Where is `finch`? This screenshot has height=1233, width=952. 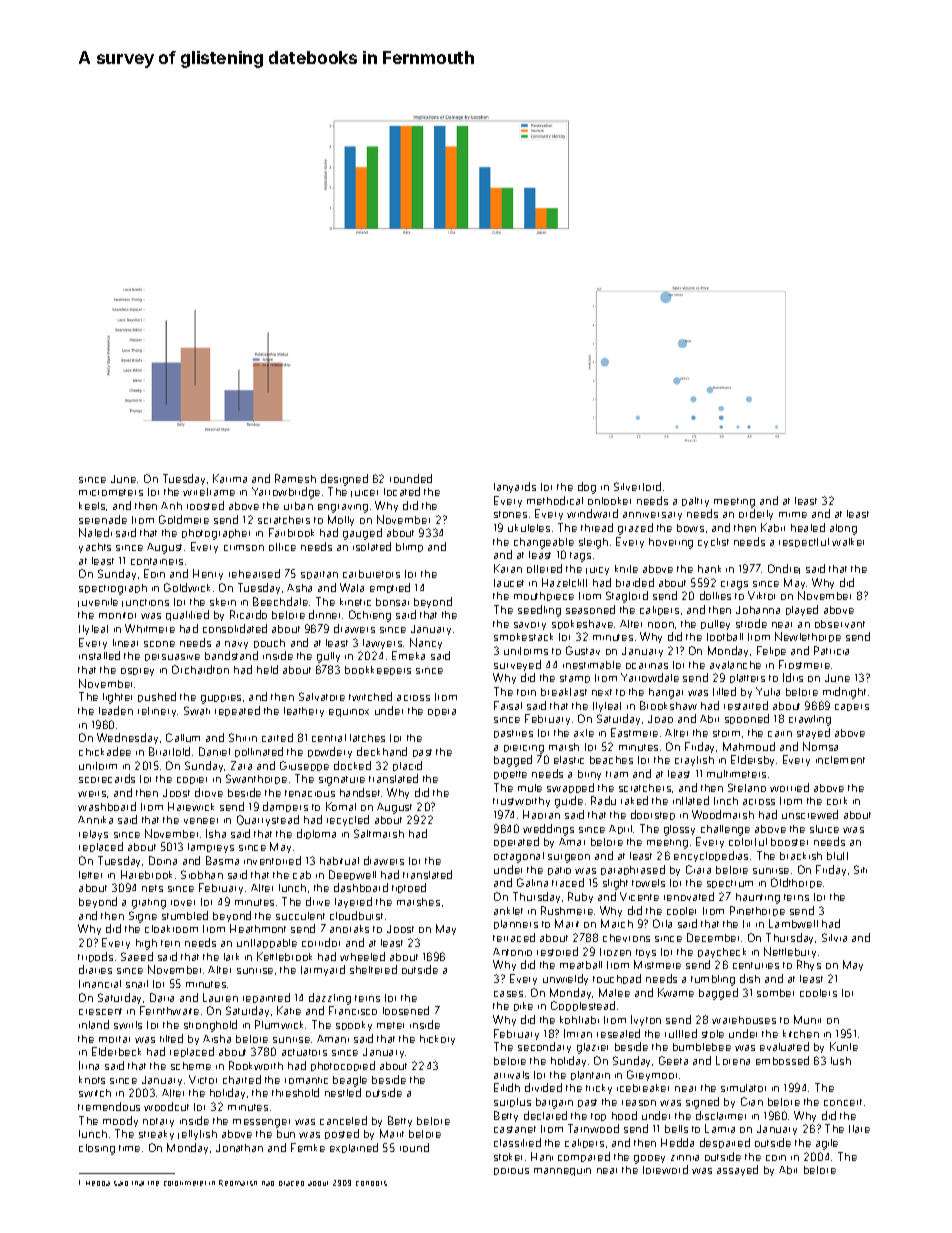 finch is located at coordinates (726, 801).
